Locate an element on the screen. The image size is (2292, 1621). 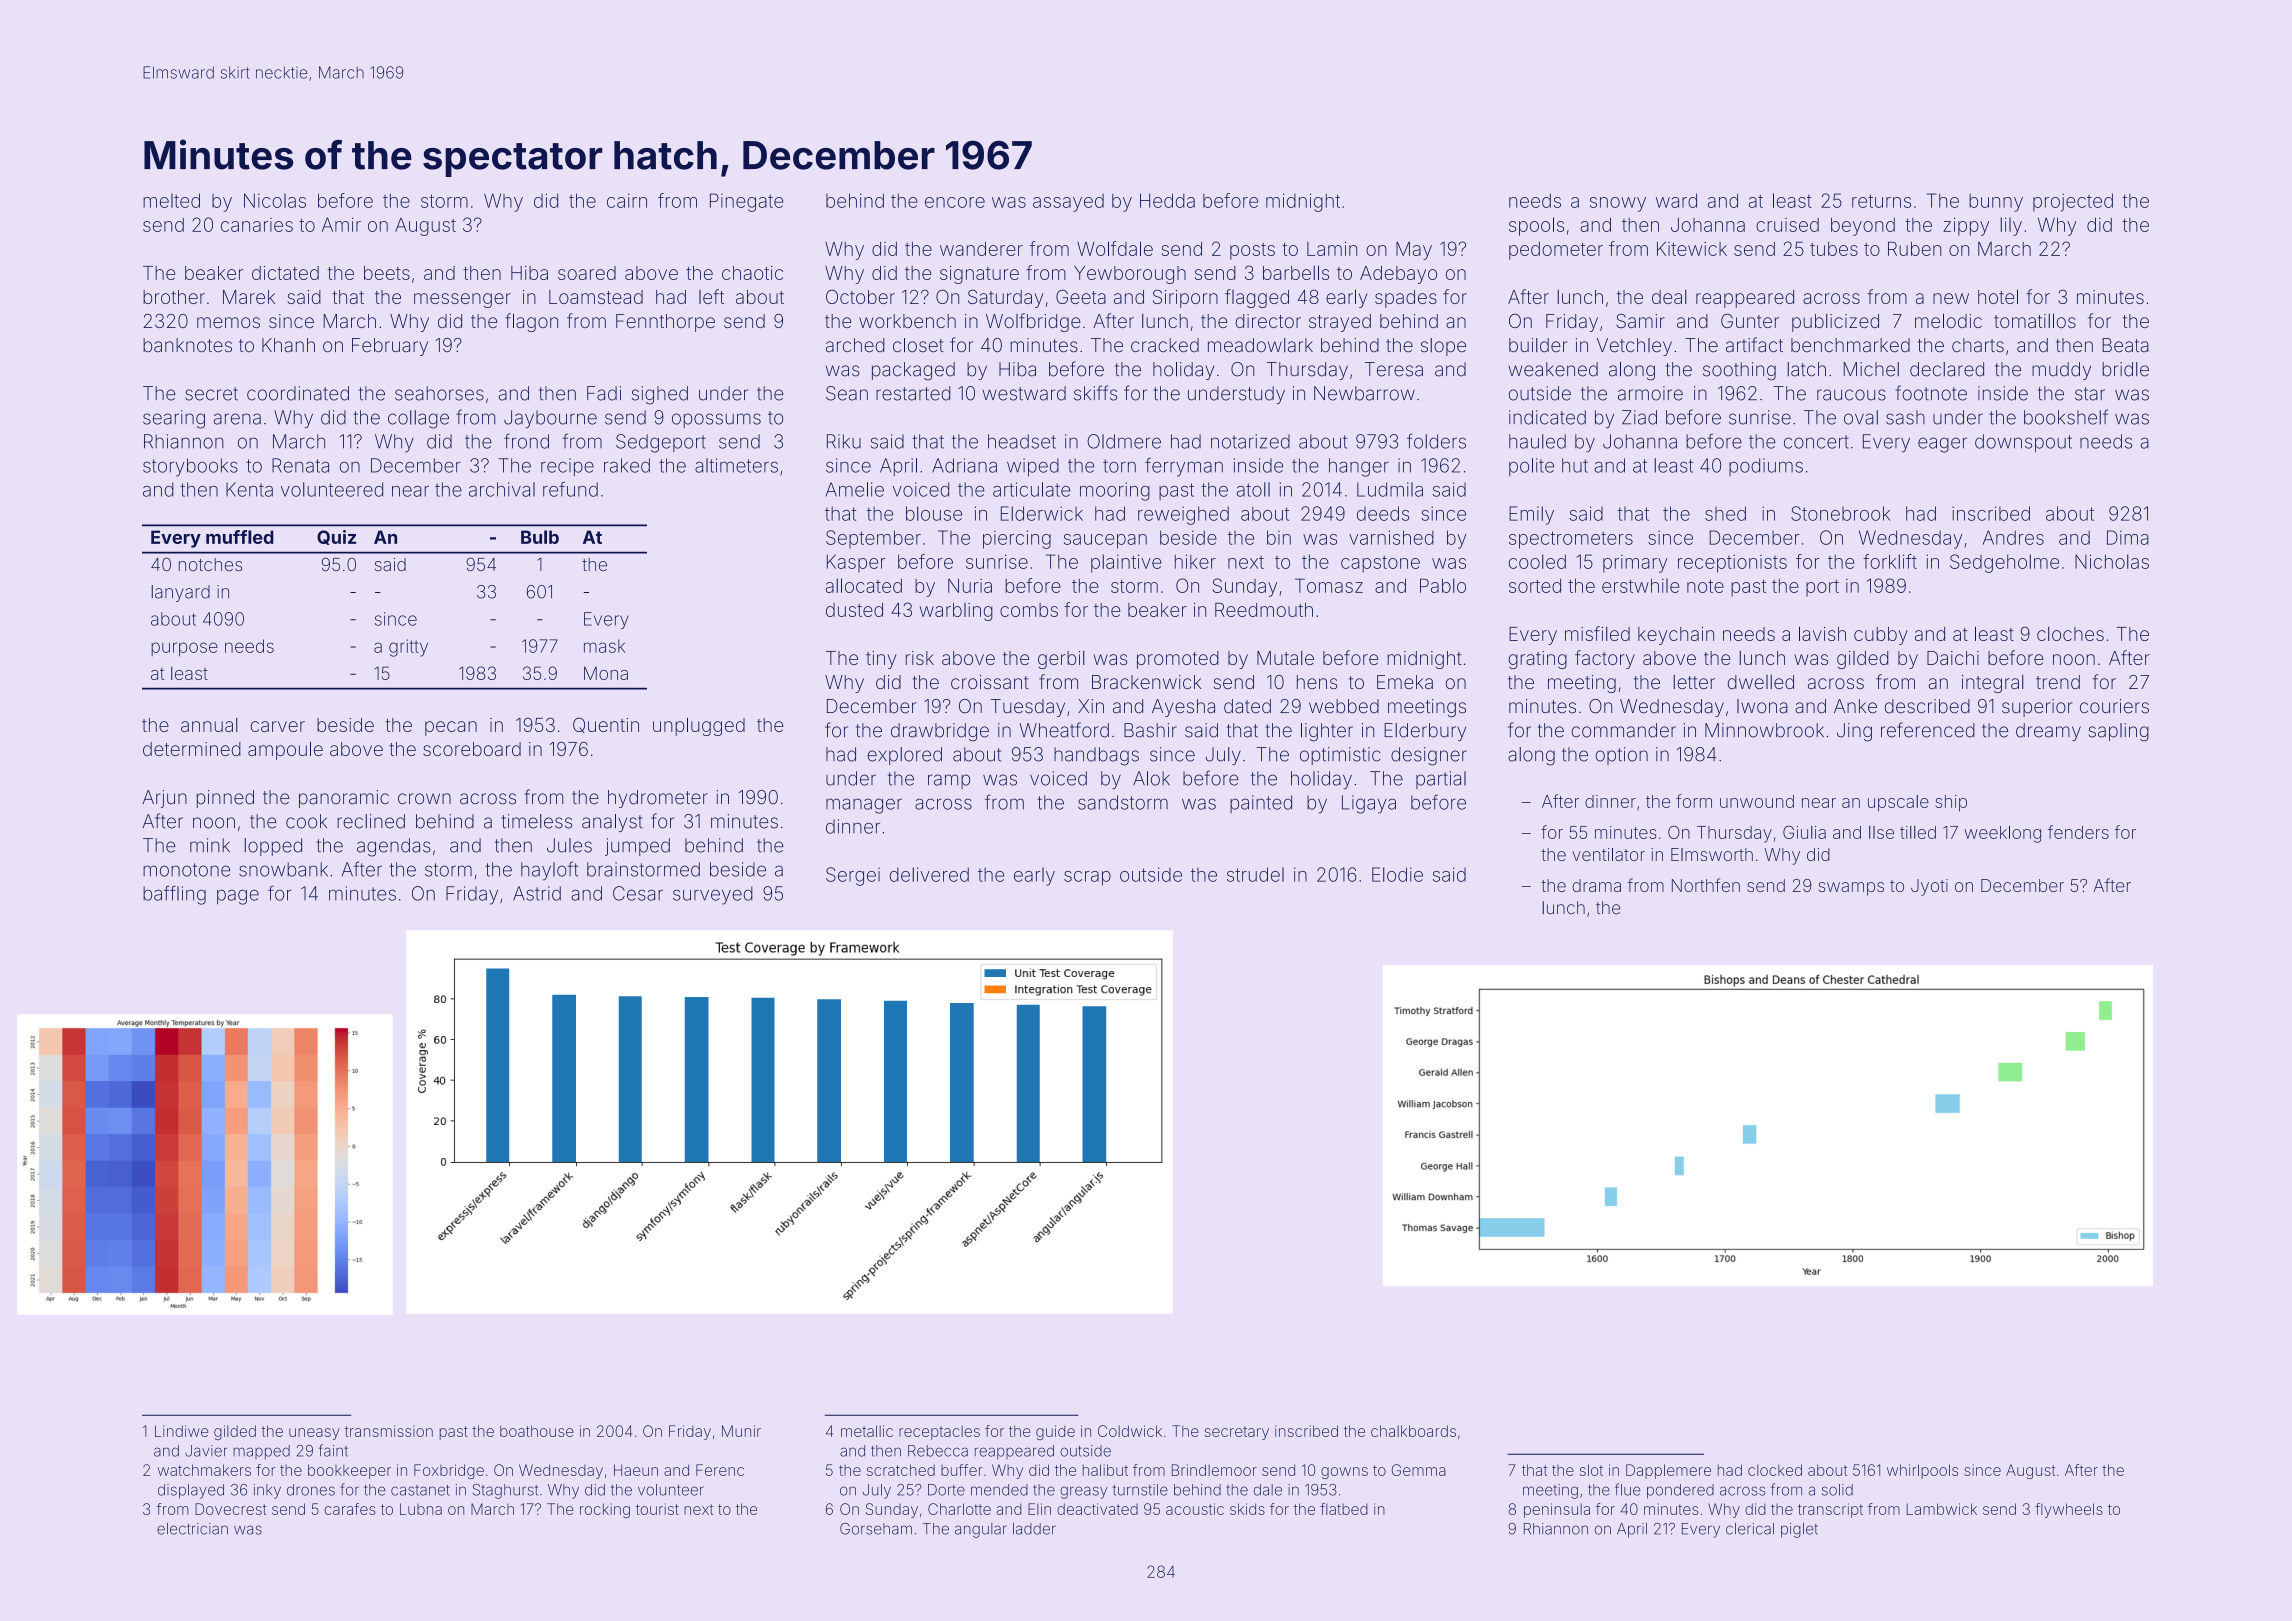
workbench is located at coordinates (907, 321).
